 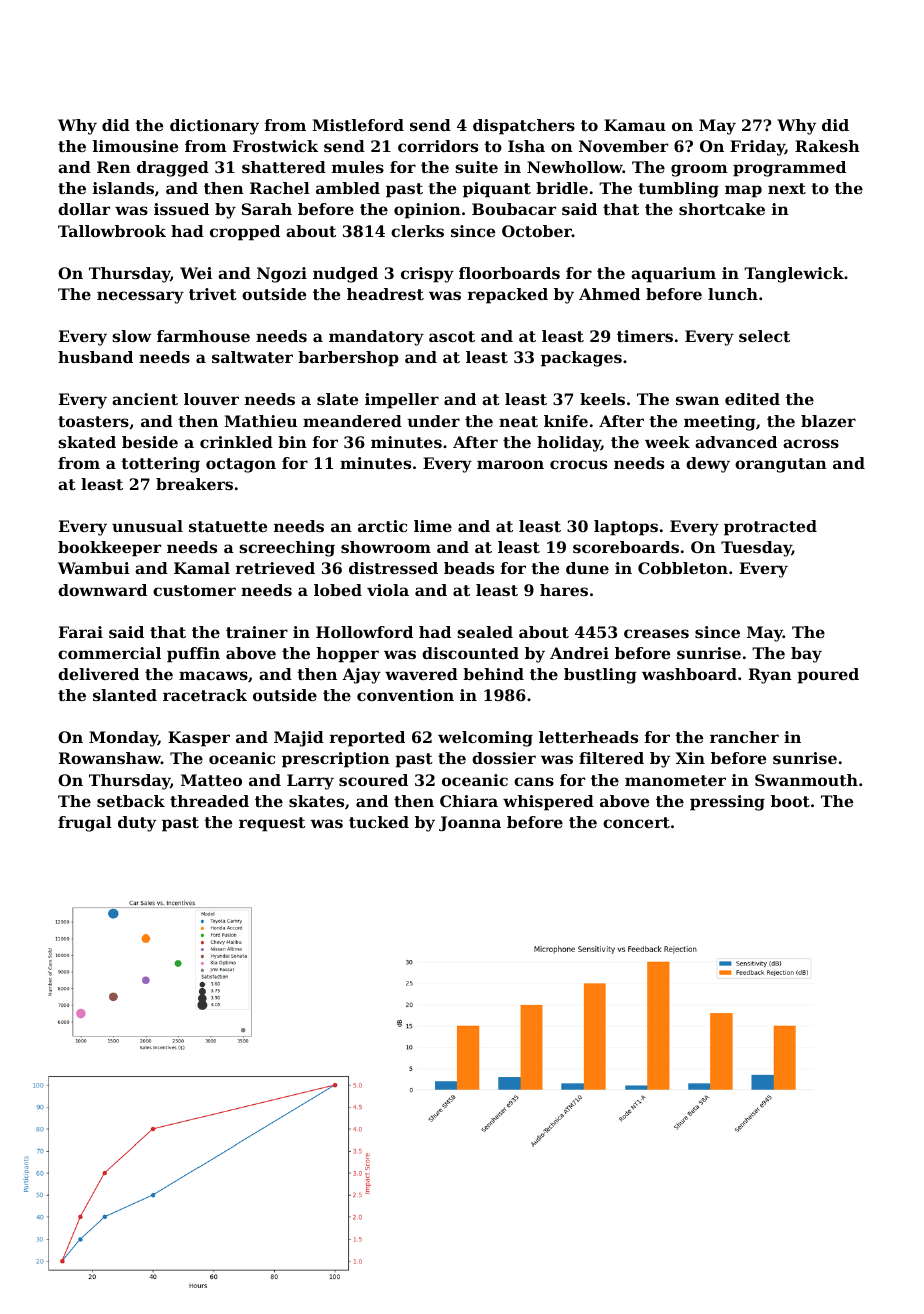 What do you see at coordinates (94, 568) in the document?
I see `Wambui` at bounding box center [94, 568].
